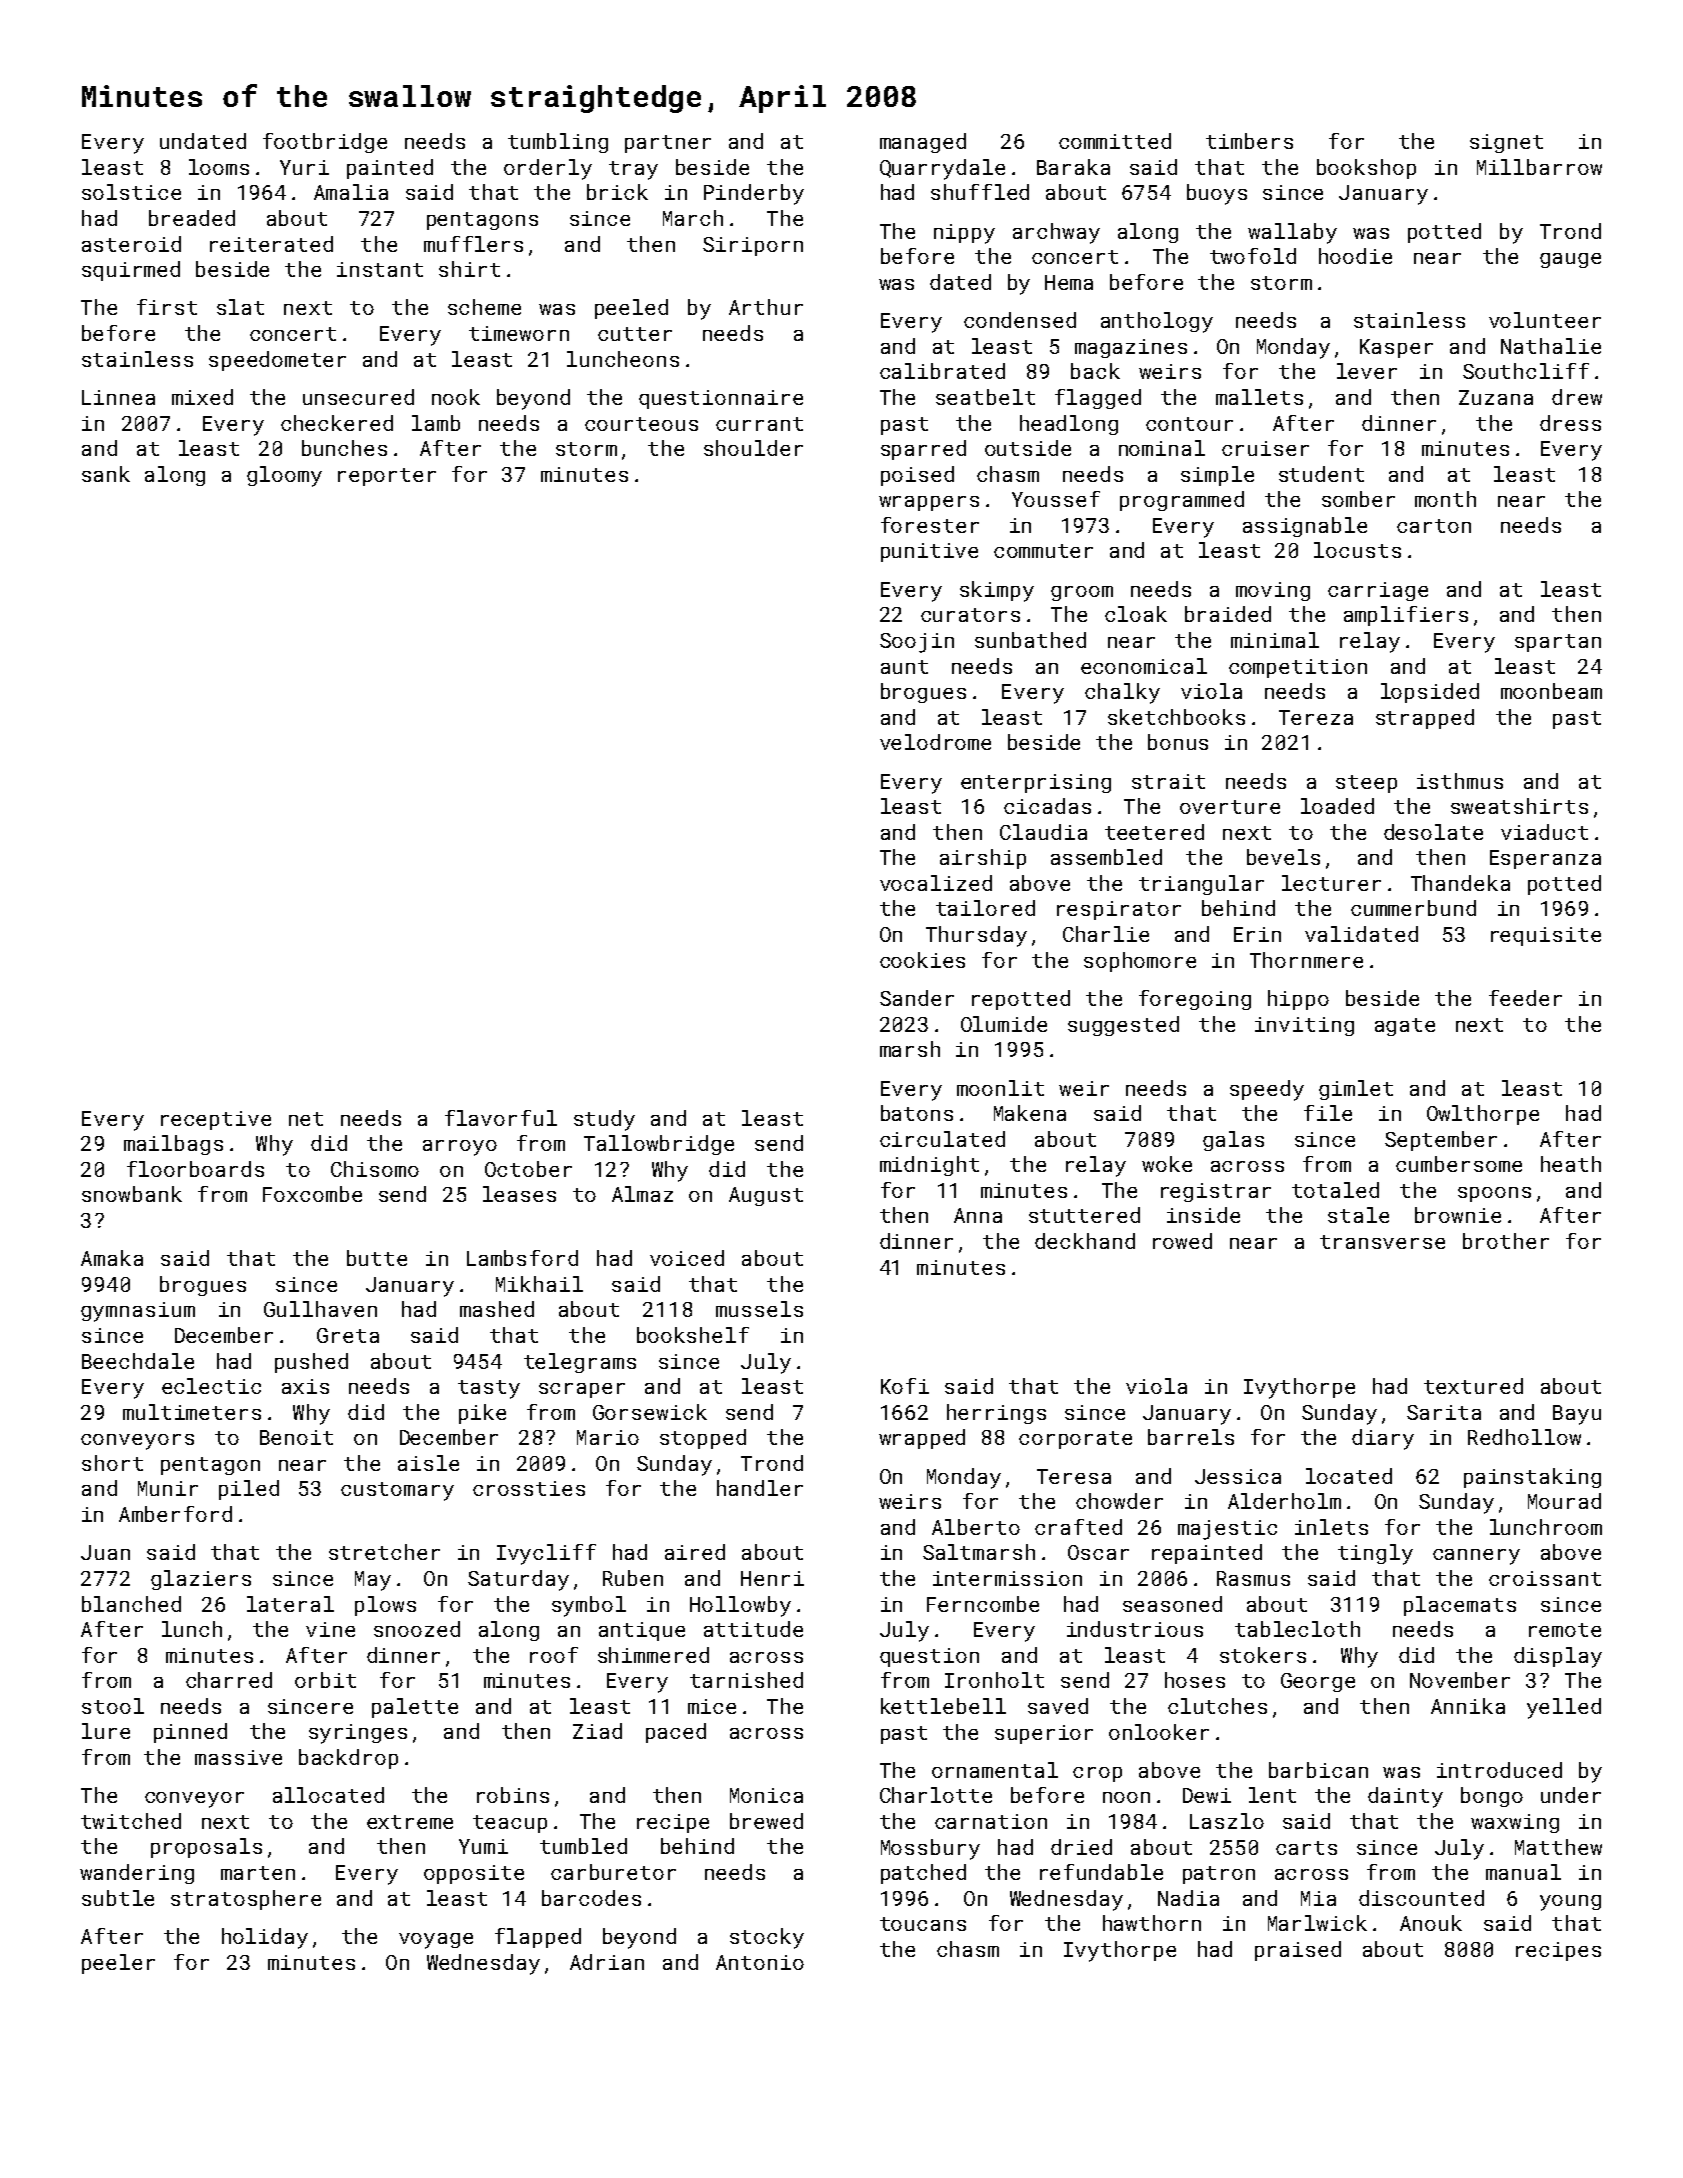  What do you see at coordinates (436, 1941) in the screenshot?
I see `voyage` at bounding box center [436, 1941].
